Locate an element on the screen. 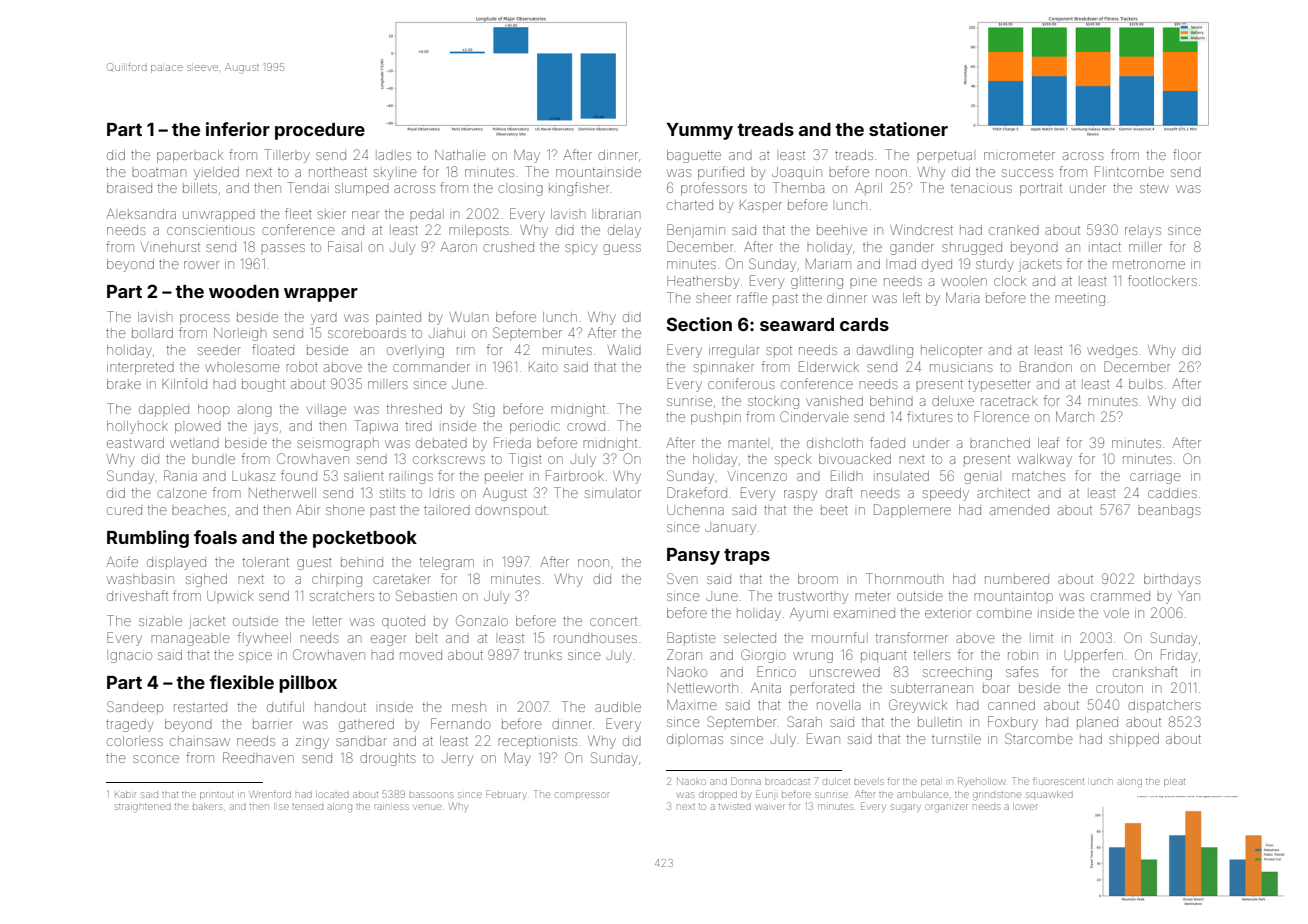  procedure is located at coordinates (320, 131).
